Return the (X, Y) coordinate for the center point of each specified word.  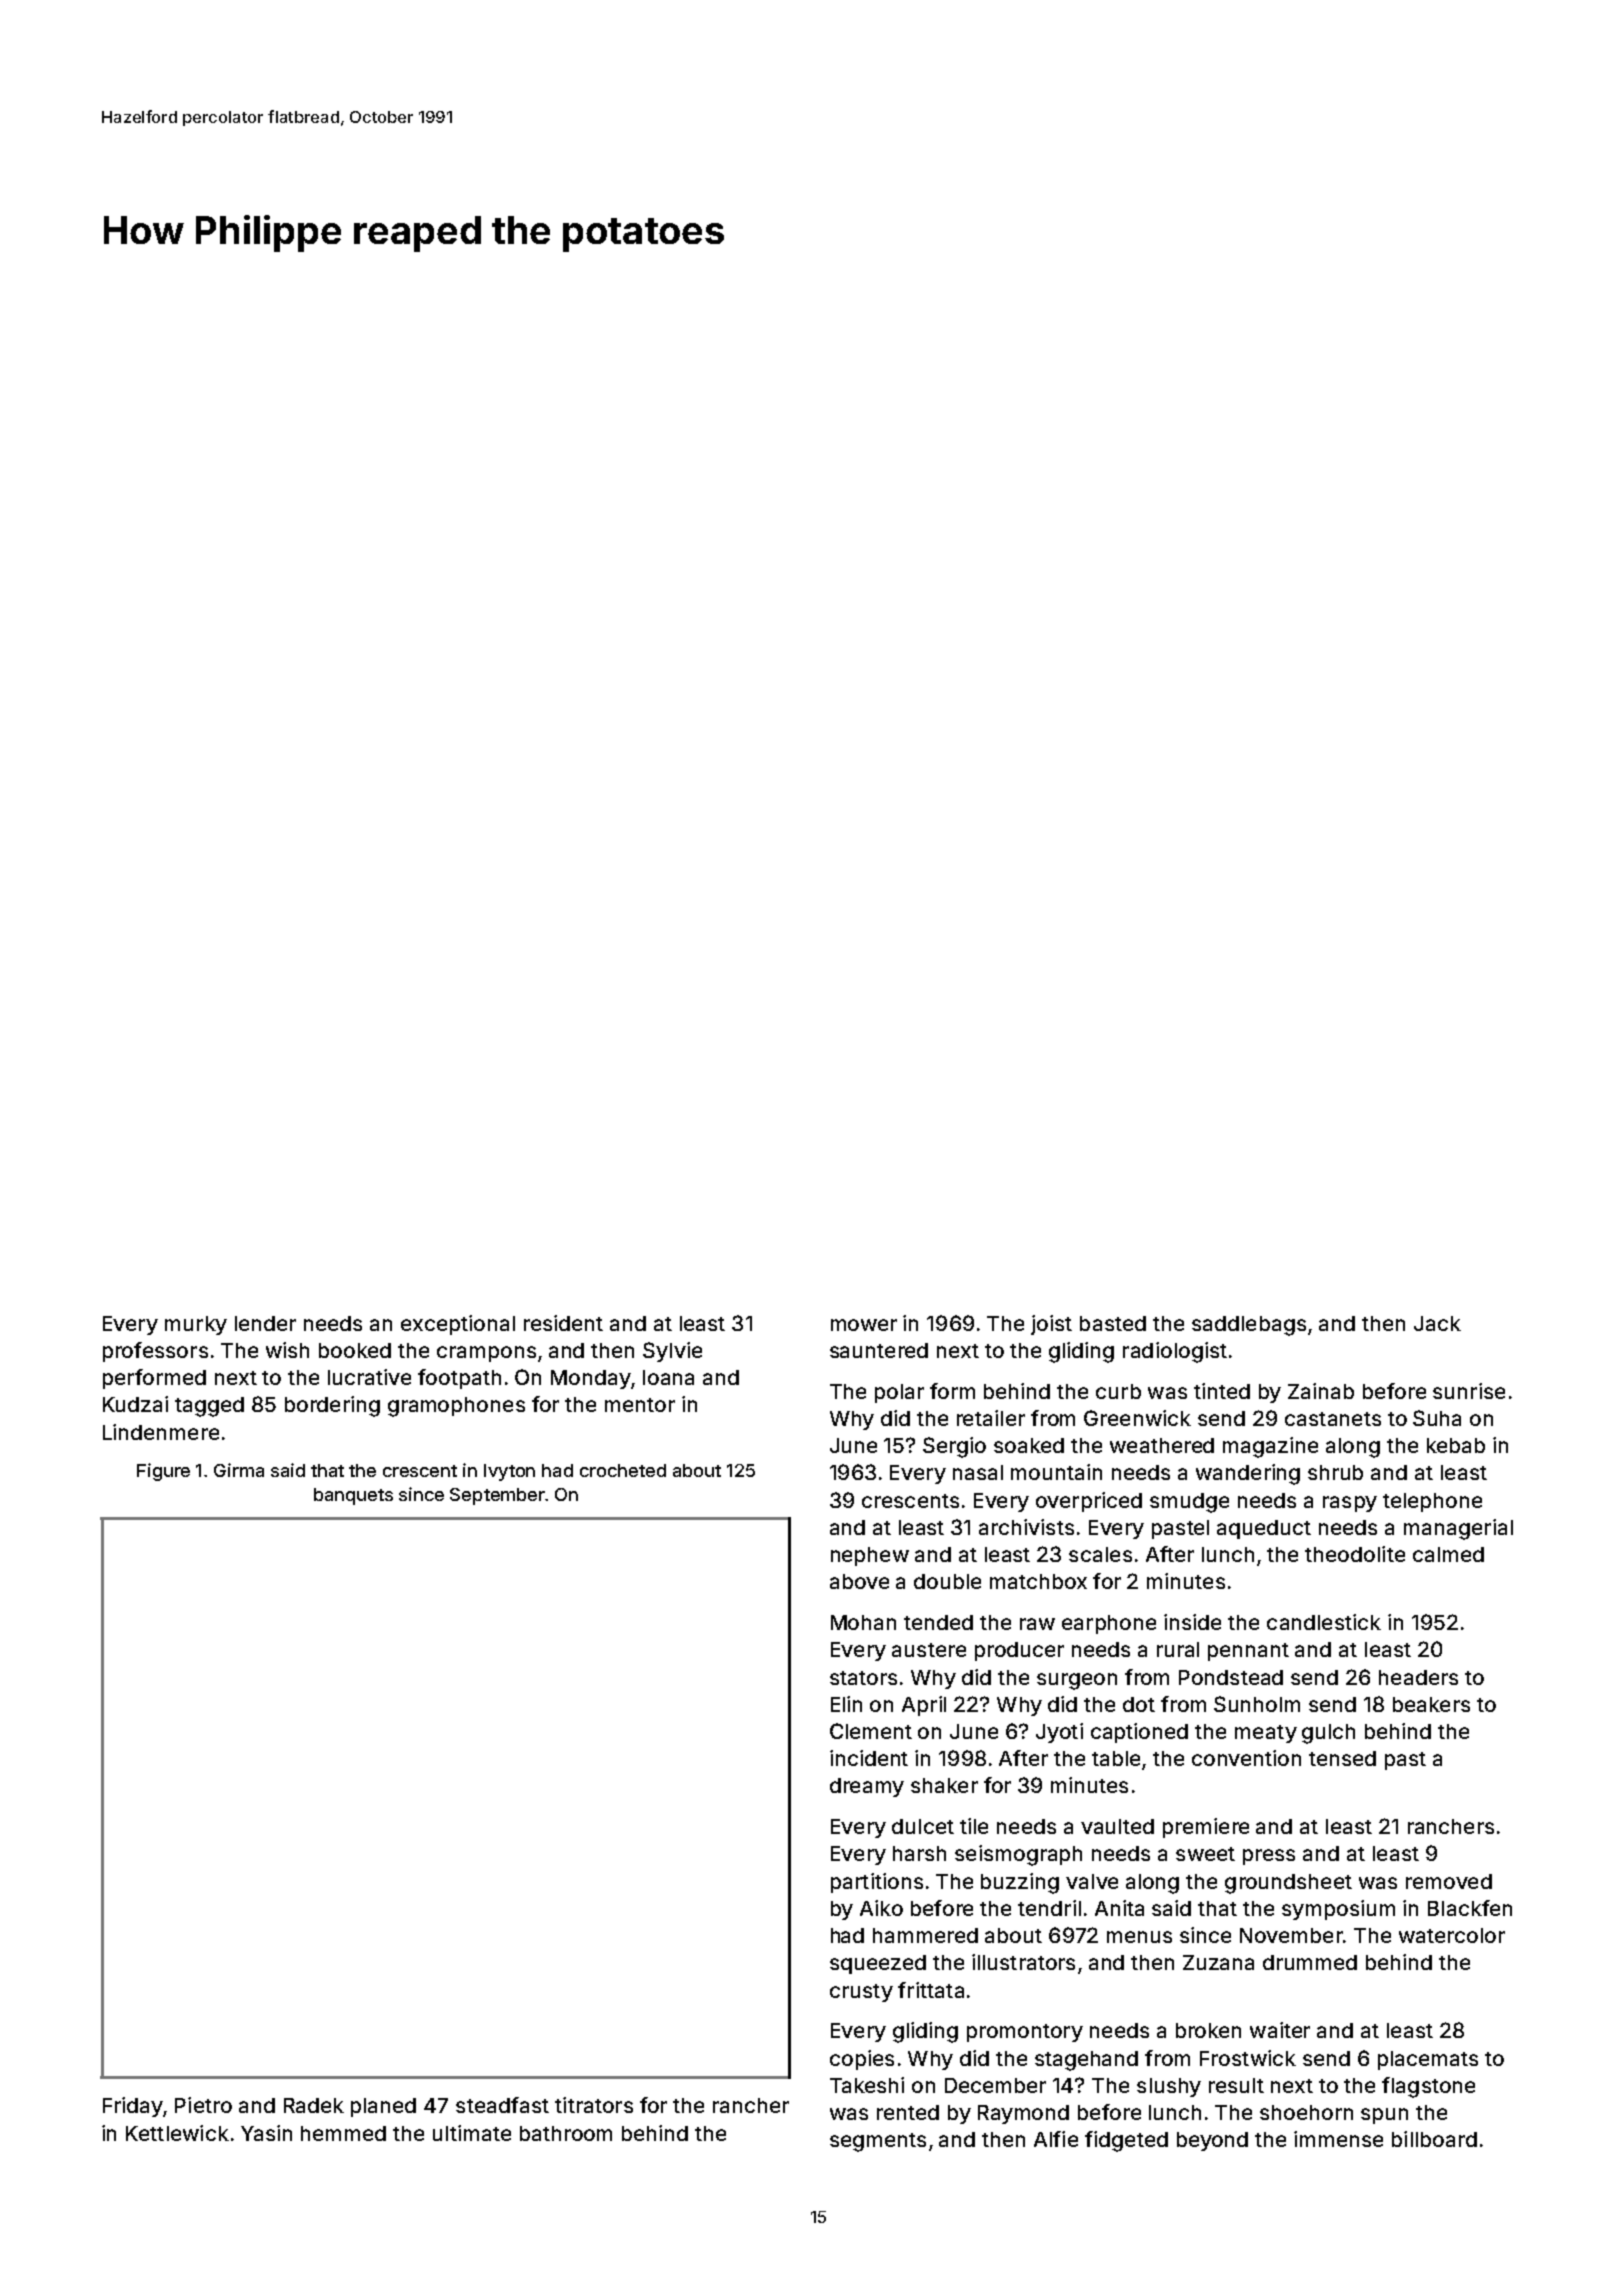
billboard (1434, 2139)
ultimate (472, 2133)
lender (265, 1323)
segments (878, 2142)
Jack (1437, 1323)
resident (563, 1323)
